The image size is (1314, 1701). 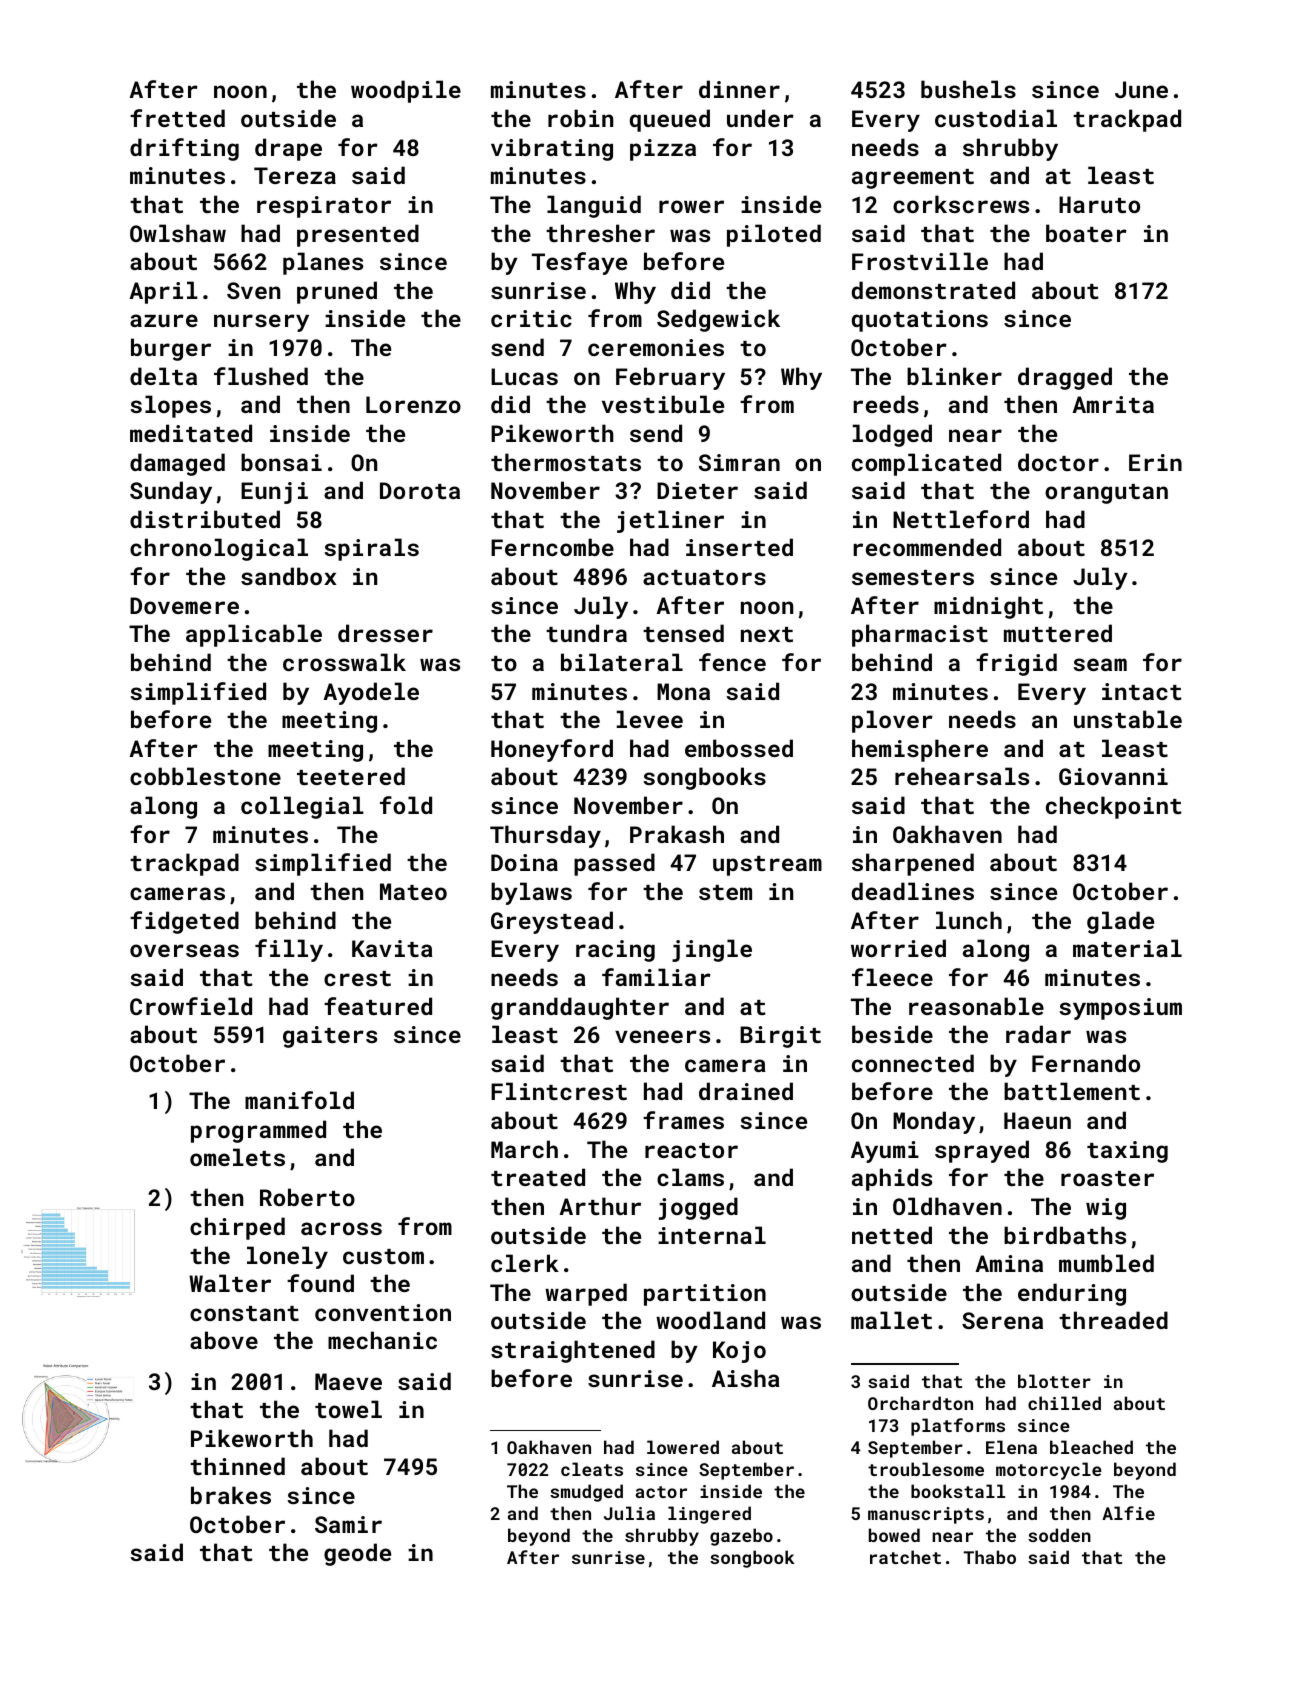 What do you see at coordinates (629, 1513) in the document?
I see `Julia` at bounding box center [629, 1513].
